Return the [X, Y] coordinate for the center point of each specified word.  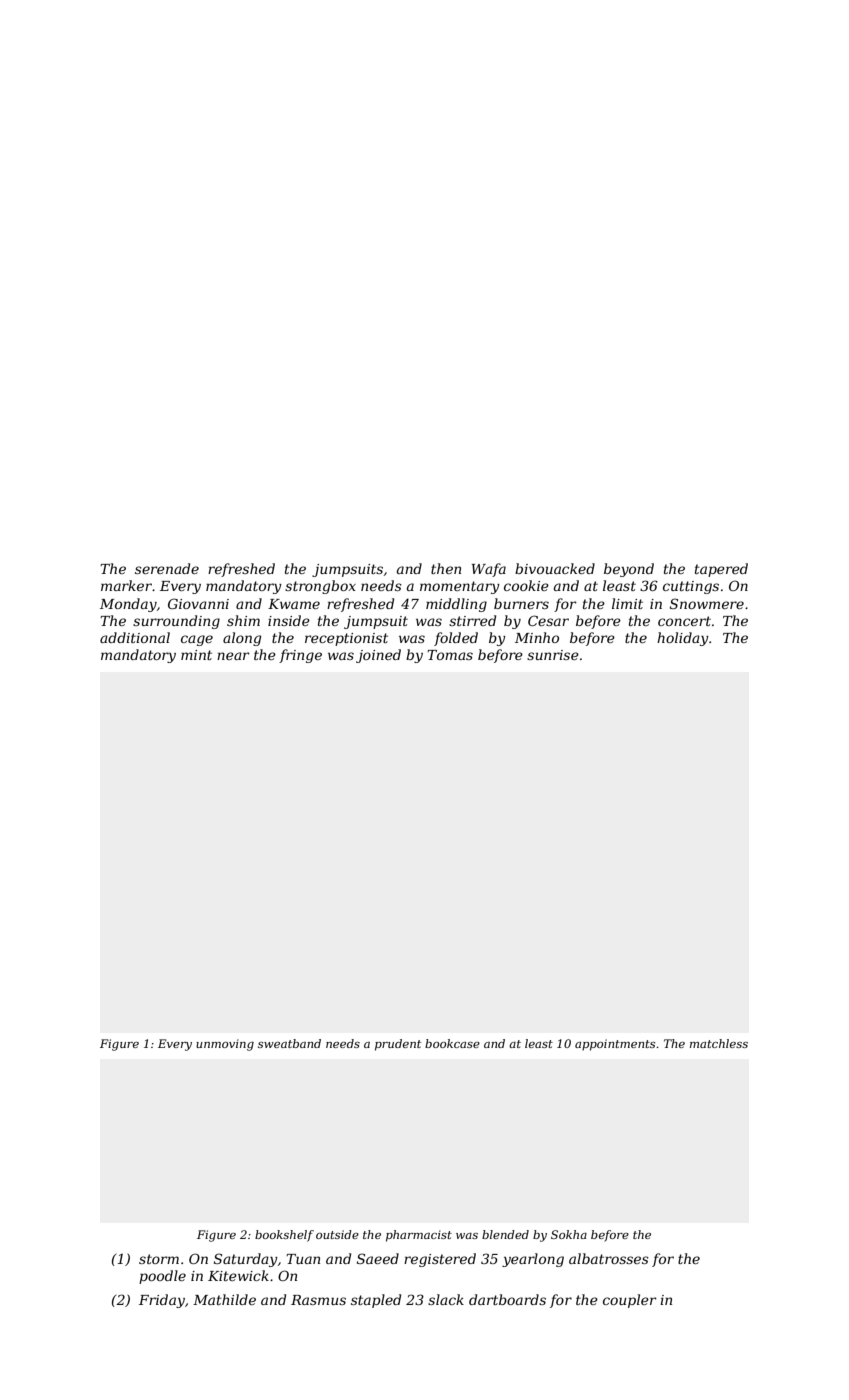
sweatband [289, 1043]
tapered [721, 570]
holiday [683, 639]
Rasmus [318, 1300]
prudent [398, 1045]
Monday [128, 605]
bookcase [452, 1043]
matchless [719, 1043]
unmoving [225, 1045]
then [446, 568]
